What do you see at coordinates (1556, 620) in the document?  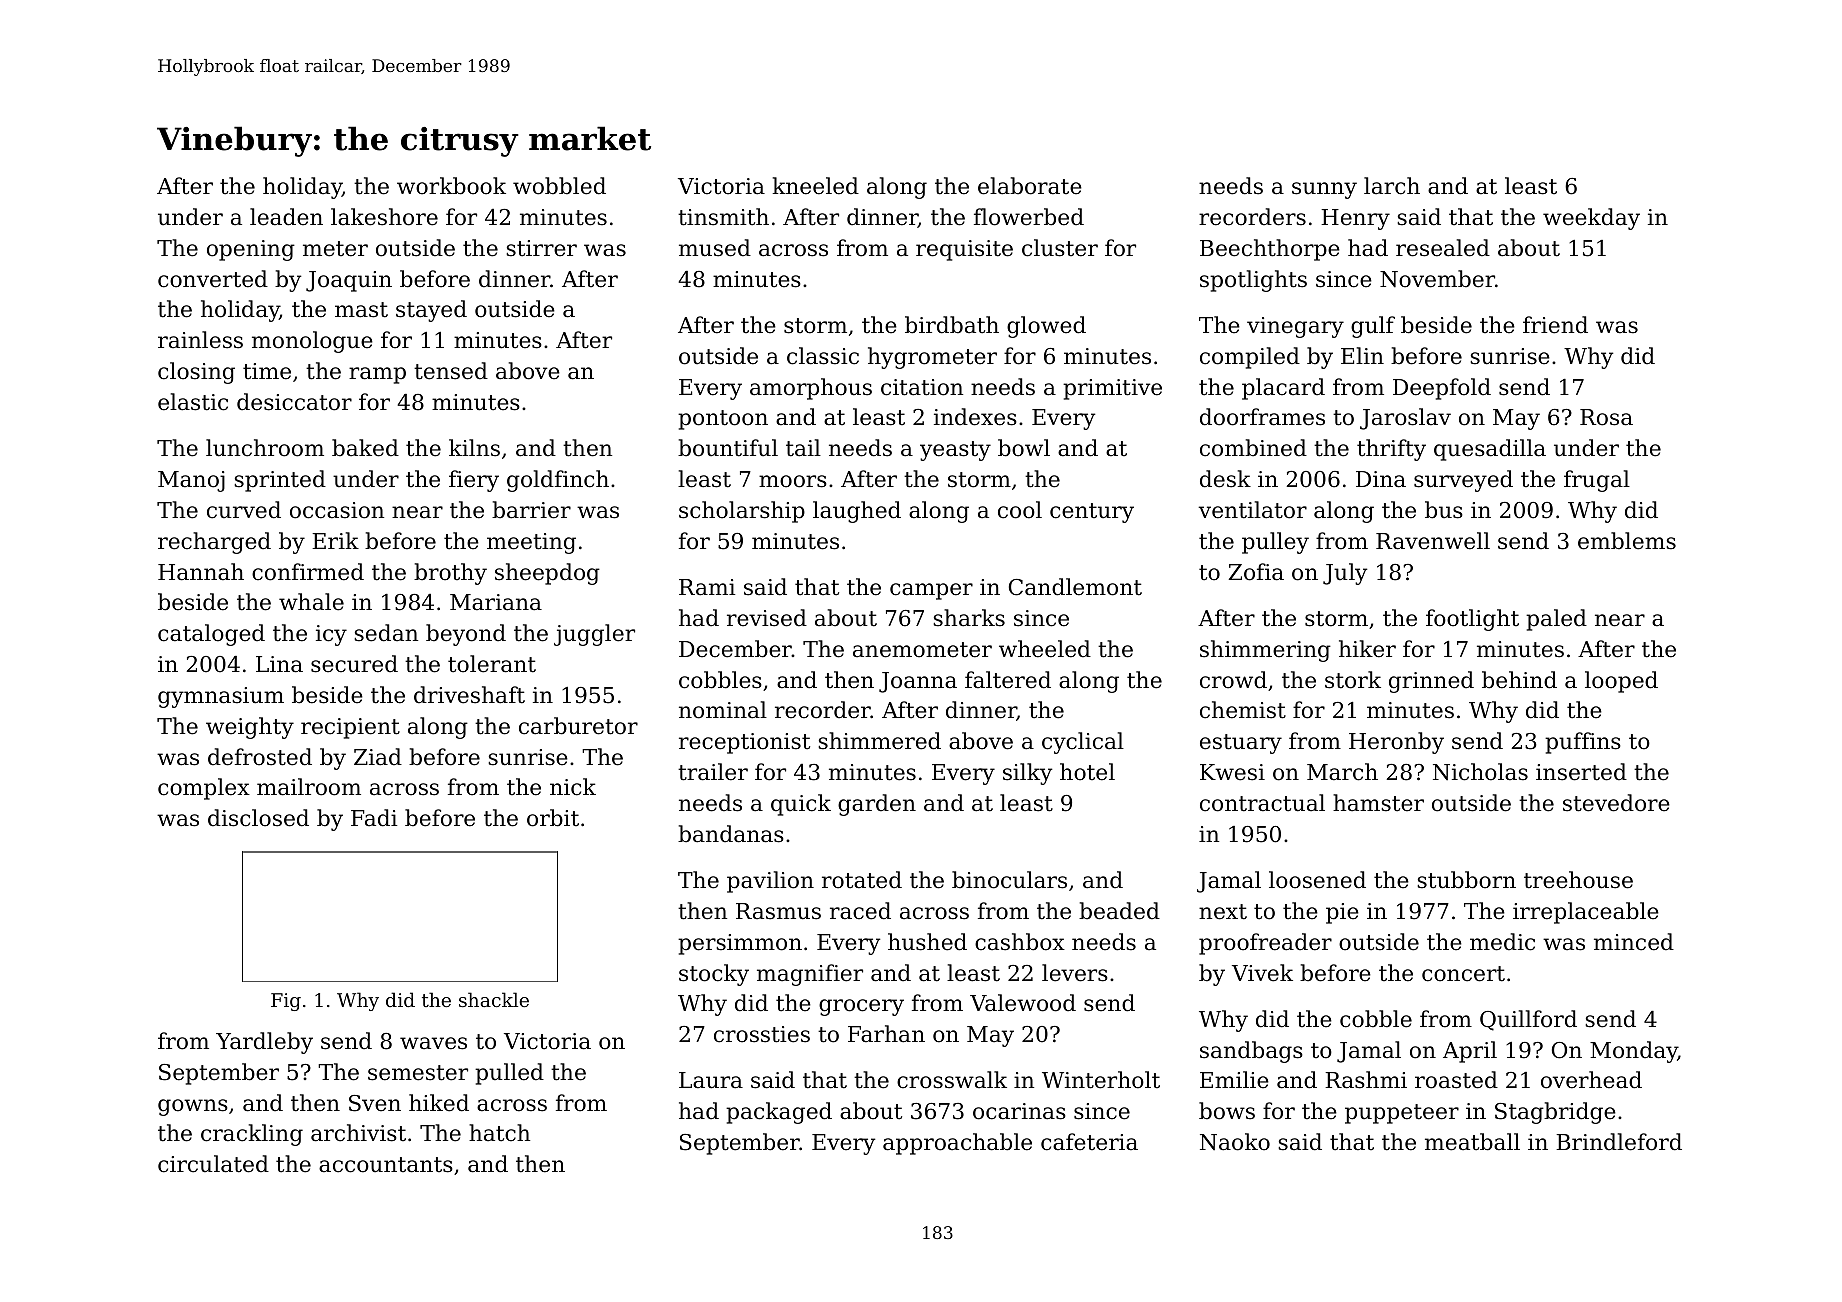 I see `paled` at bounding box center [1556, 620].
